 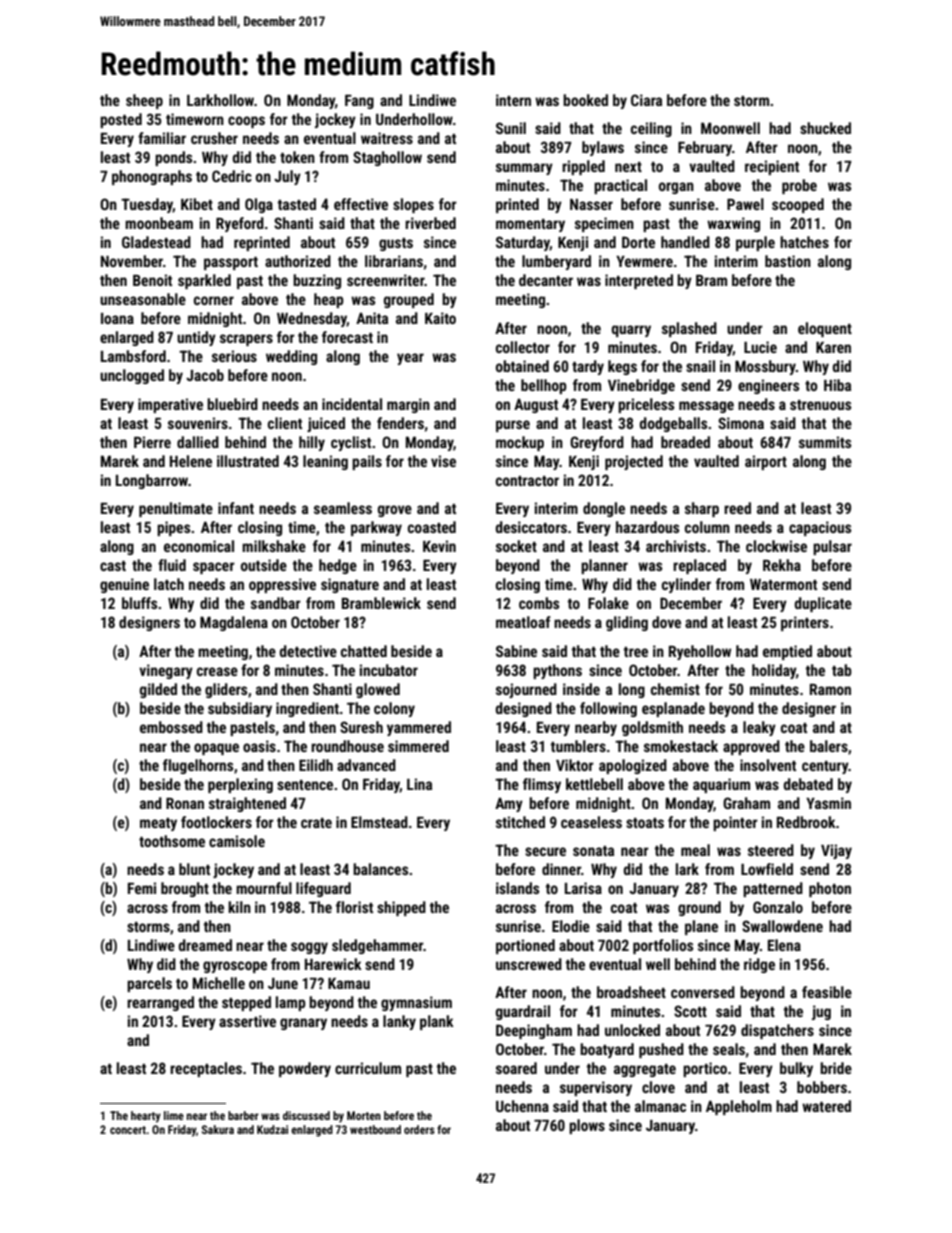 I want to click on portioned, so click(x=525, y=946).
